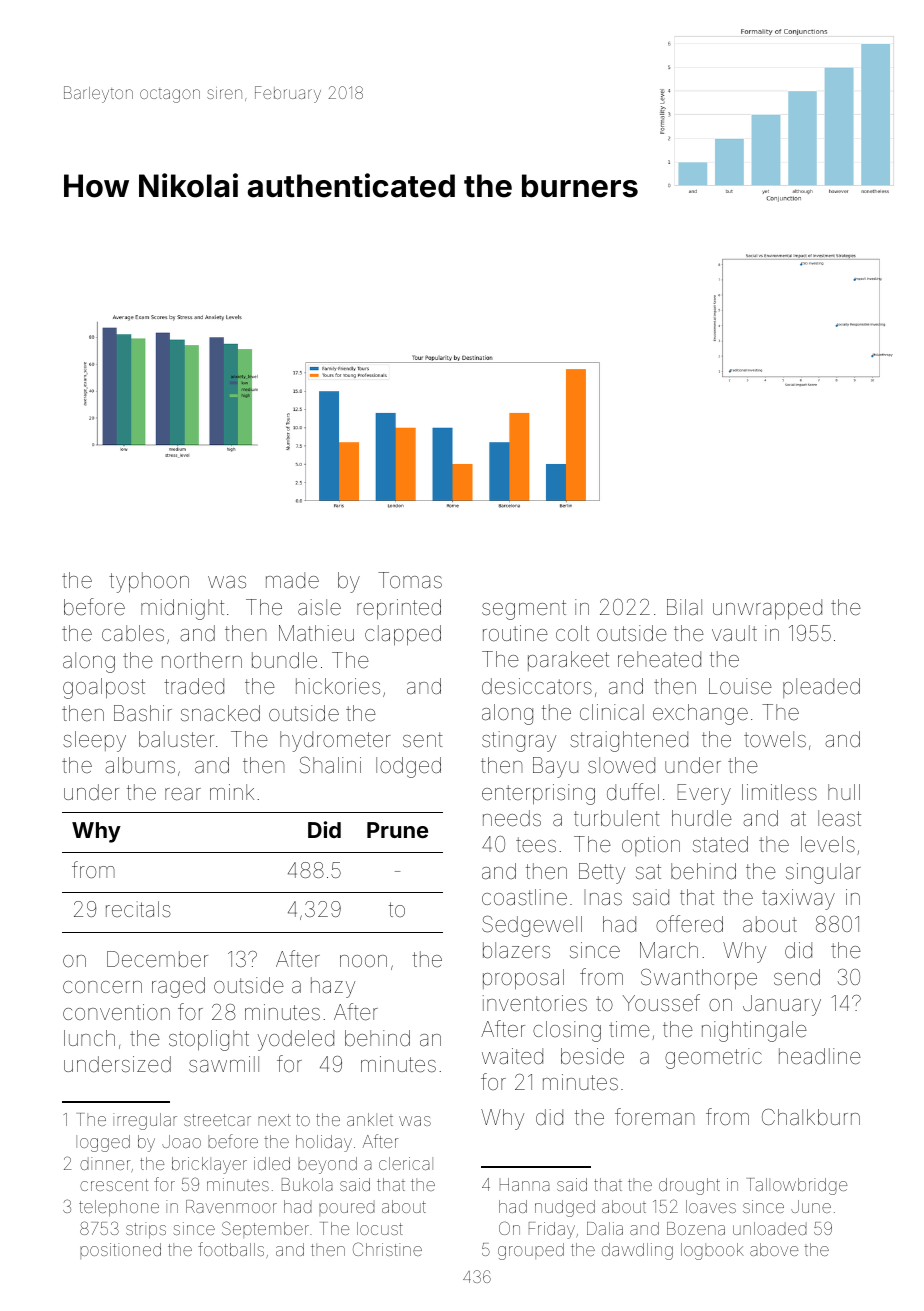 The width and height of the image is (924, 1311). Describe the element at coordinates (149, 582) in the image. I see `typhoon` at that location.
